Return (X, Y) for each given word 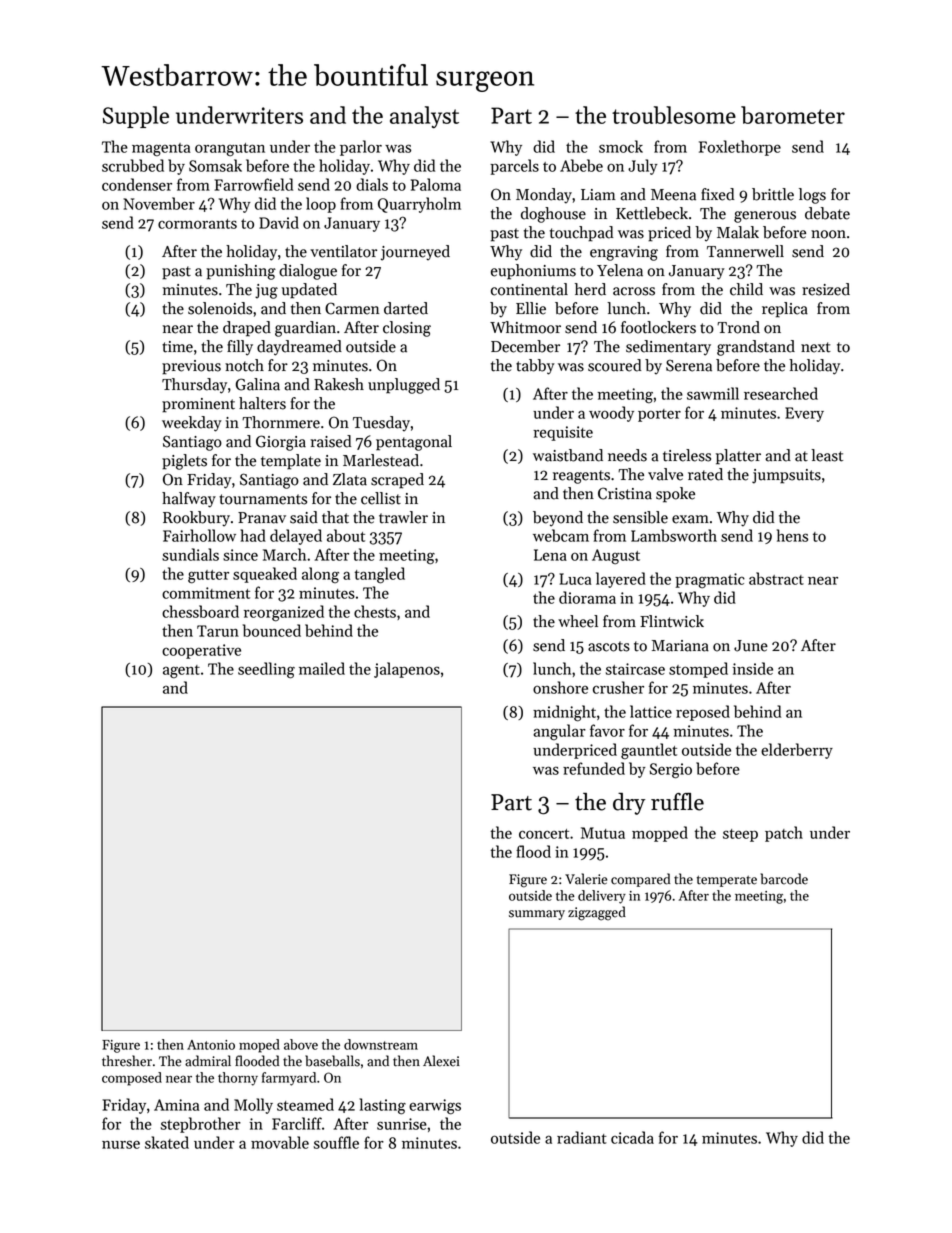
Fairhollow (199, 535)
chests (375, 611)
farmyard (289, 1079)
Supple (136, 117)
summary (537, 915)
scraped (397, 481)
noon (828, 234)
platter (738, 457)
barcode (784, 879)
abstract (776, 578)
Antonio (211, 1045)
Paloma (436, 184)
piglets (184, 462)
